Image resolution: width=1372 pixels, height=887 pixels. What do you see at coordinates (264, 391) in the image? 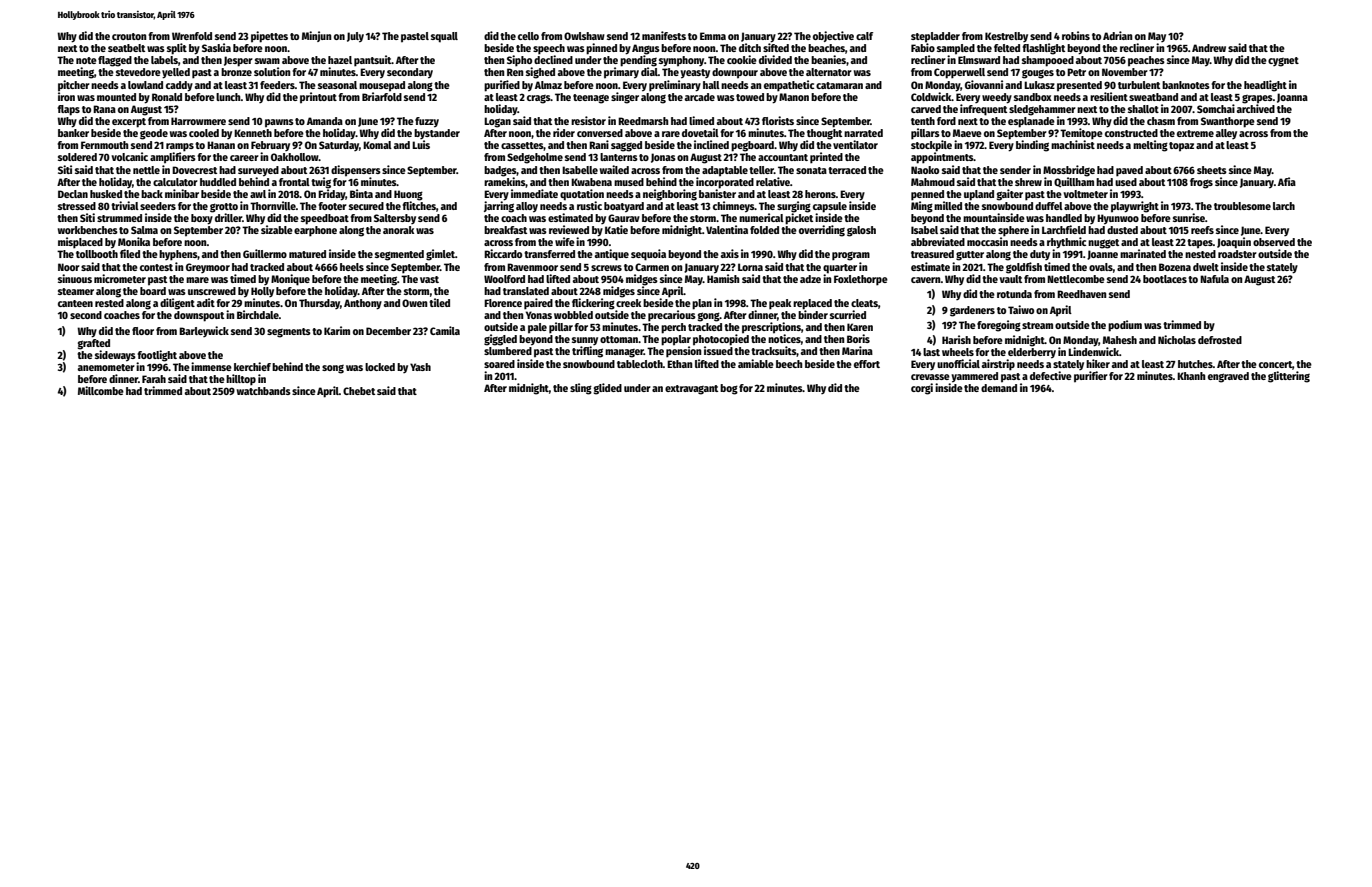
I see `watchbands` at bounding box center [264, 391].
